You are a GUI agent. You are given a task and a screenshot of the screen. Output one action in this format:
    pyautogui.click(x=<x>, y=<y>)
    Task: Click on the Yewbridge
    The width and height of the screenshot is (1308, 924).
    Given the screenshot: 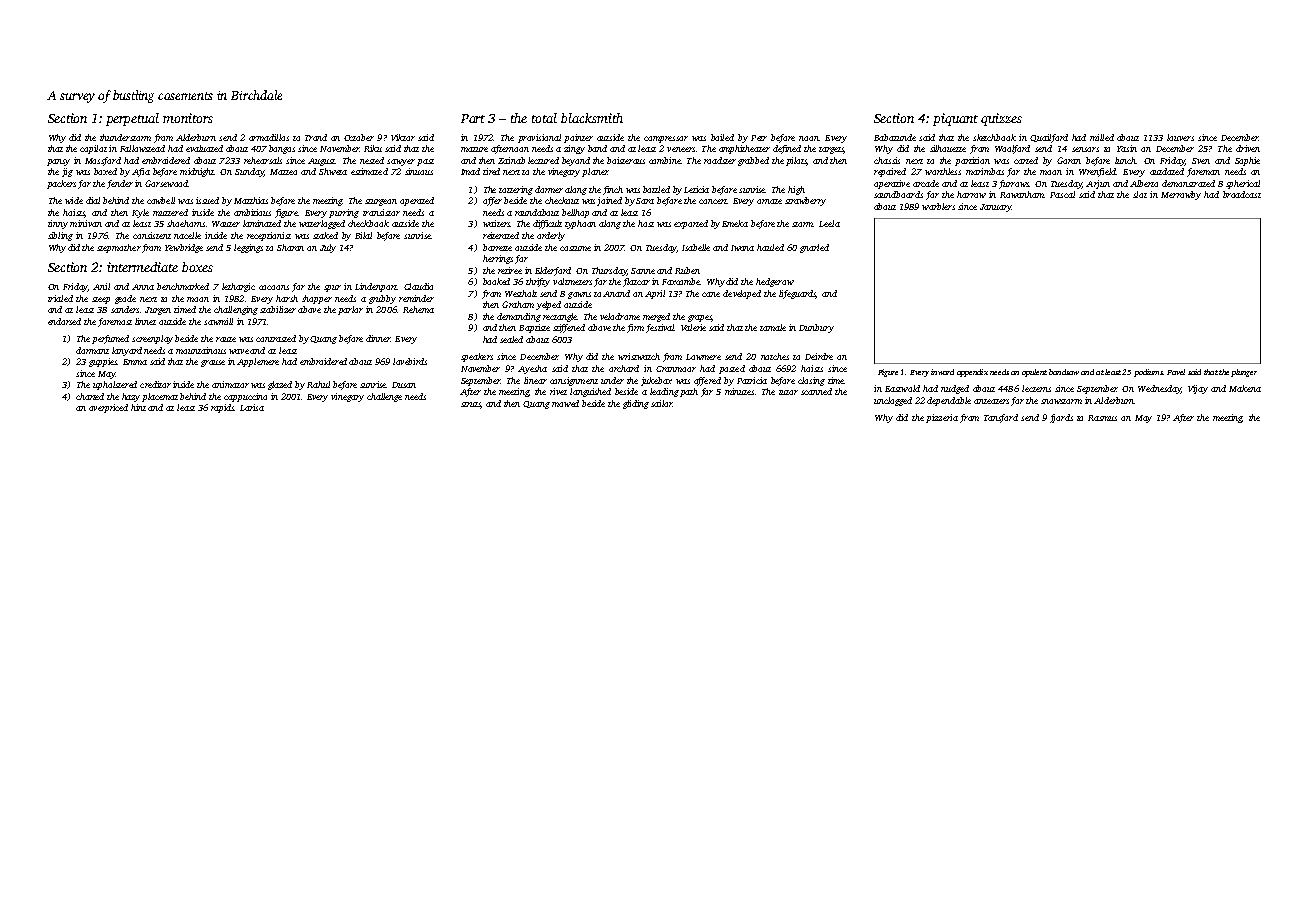 What is the action you would take?
    pyautogui.click(x=184, y=248)
